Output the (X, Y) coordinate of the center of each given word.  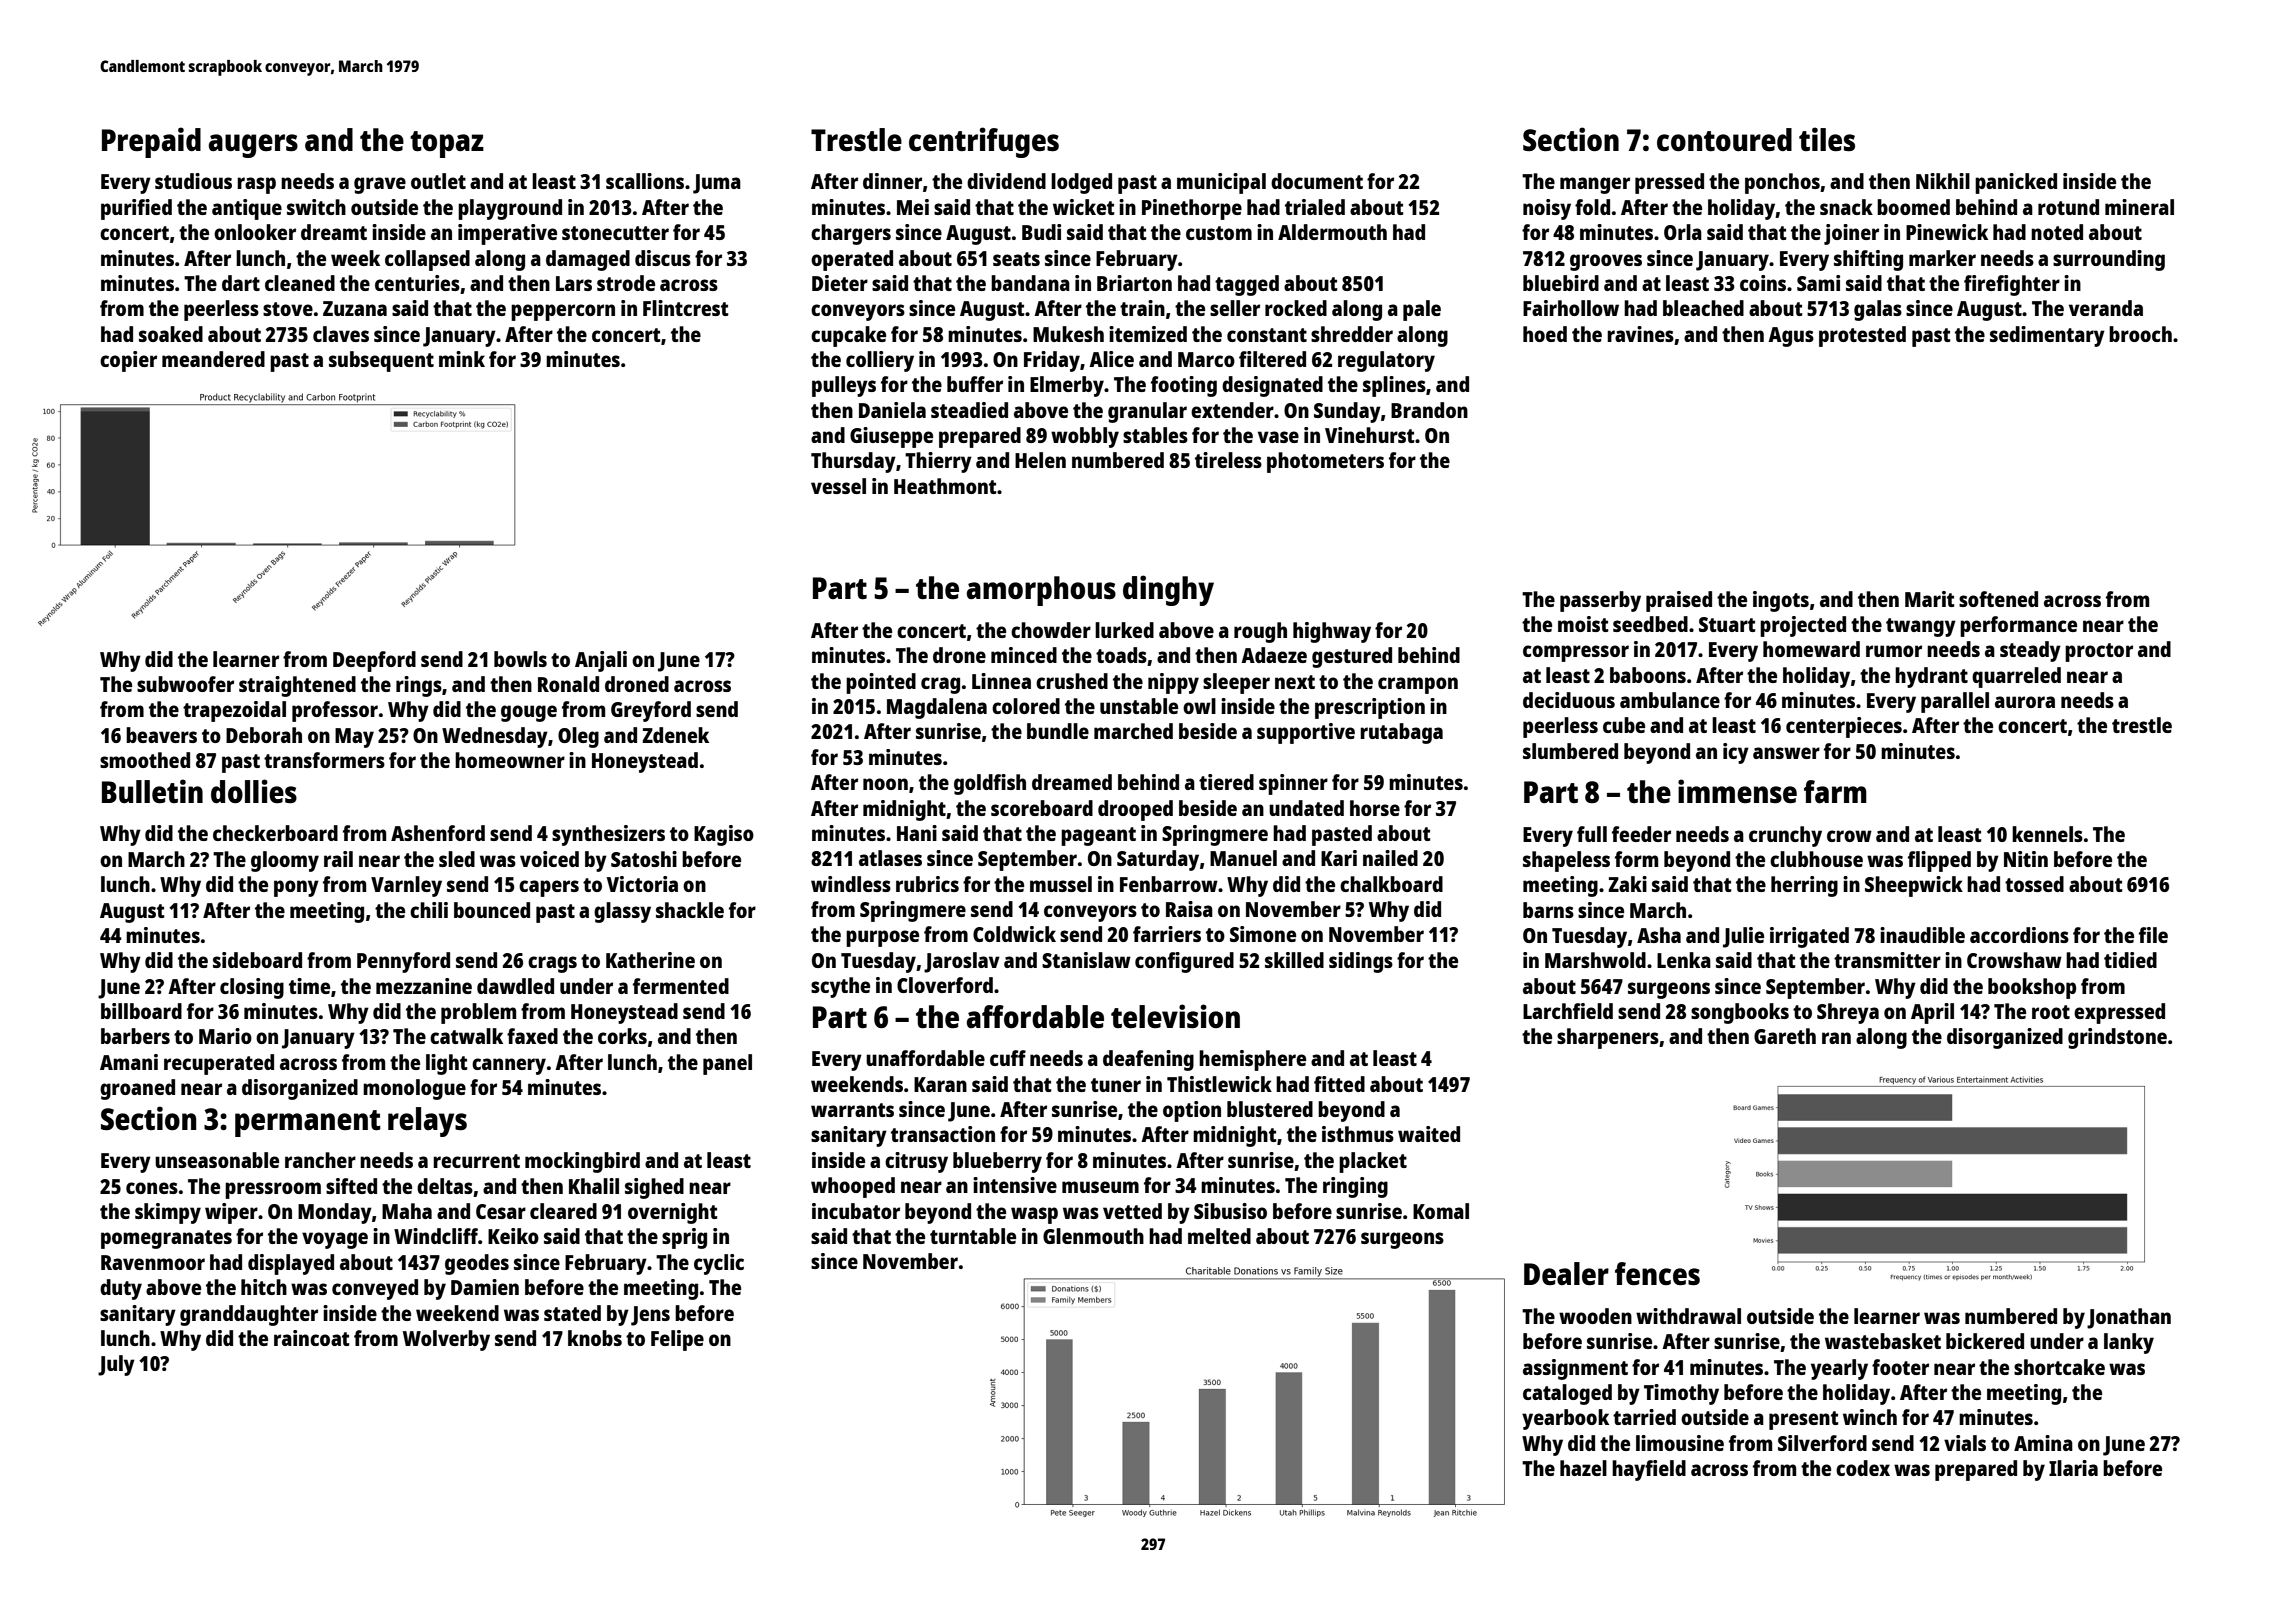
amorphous (1041, 591)
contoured (1724, 139)
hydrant (1931, 677)
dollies (254, 791)
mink (462, 359)
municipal (1221, 183)
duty (121, 1289)
